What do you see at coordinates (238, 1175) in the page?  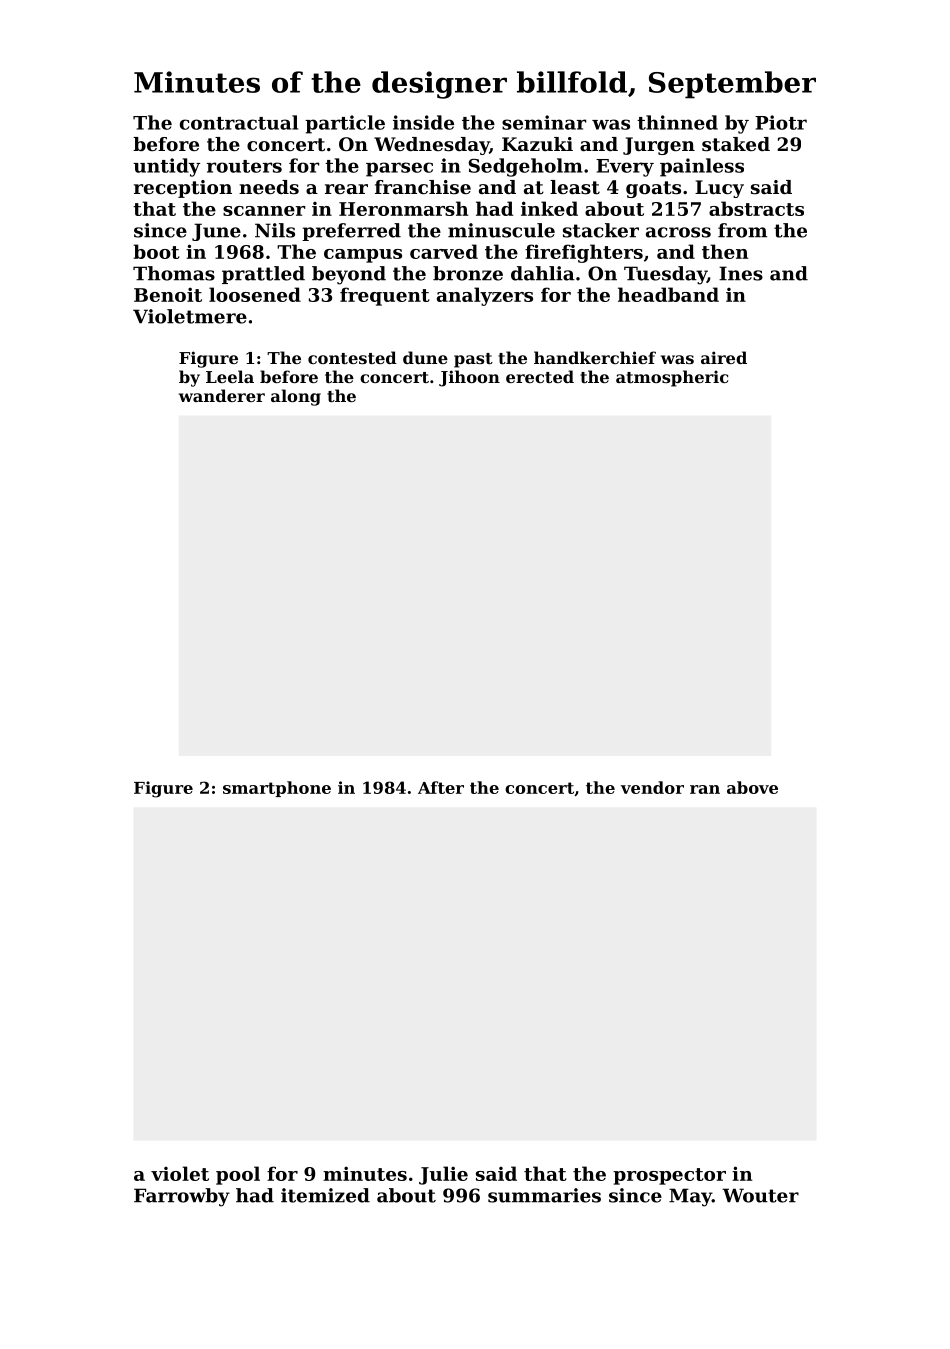 I see `pool` at bounding box center [238, 1175].
